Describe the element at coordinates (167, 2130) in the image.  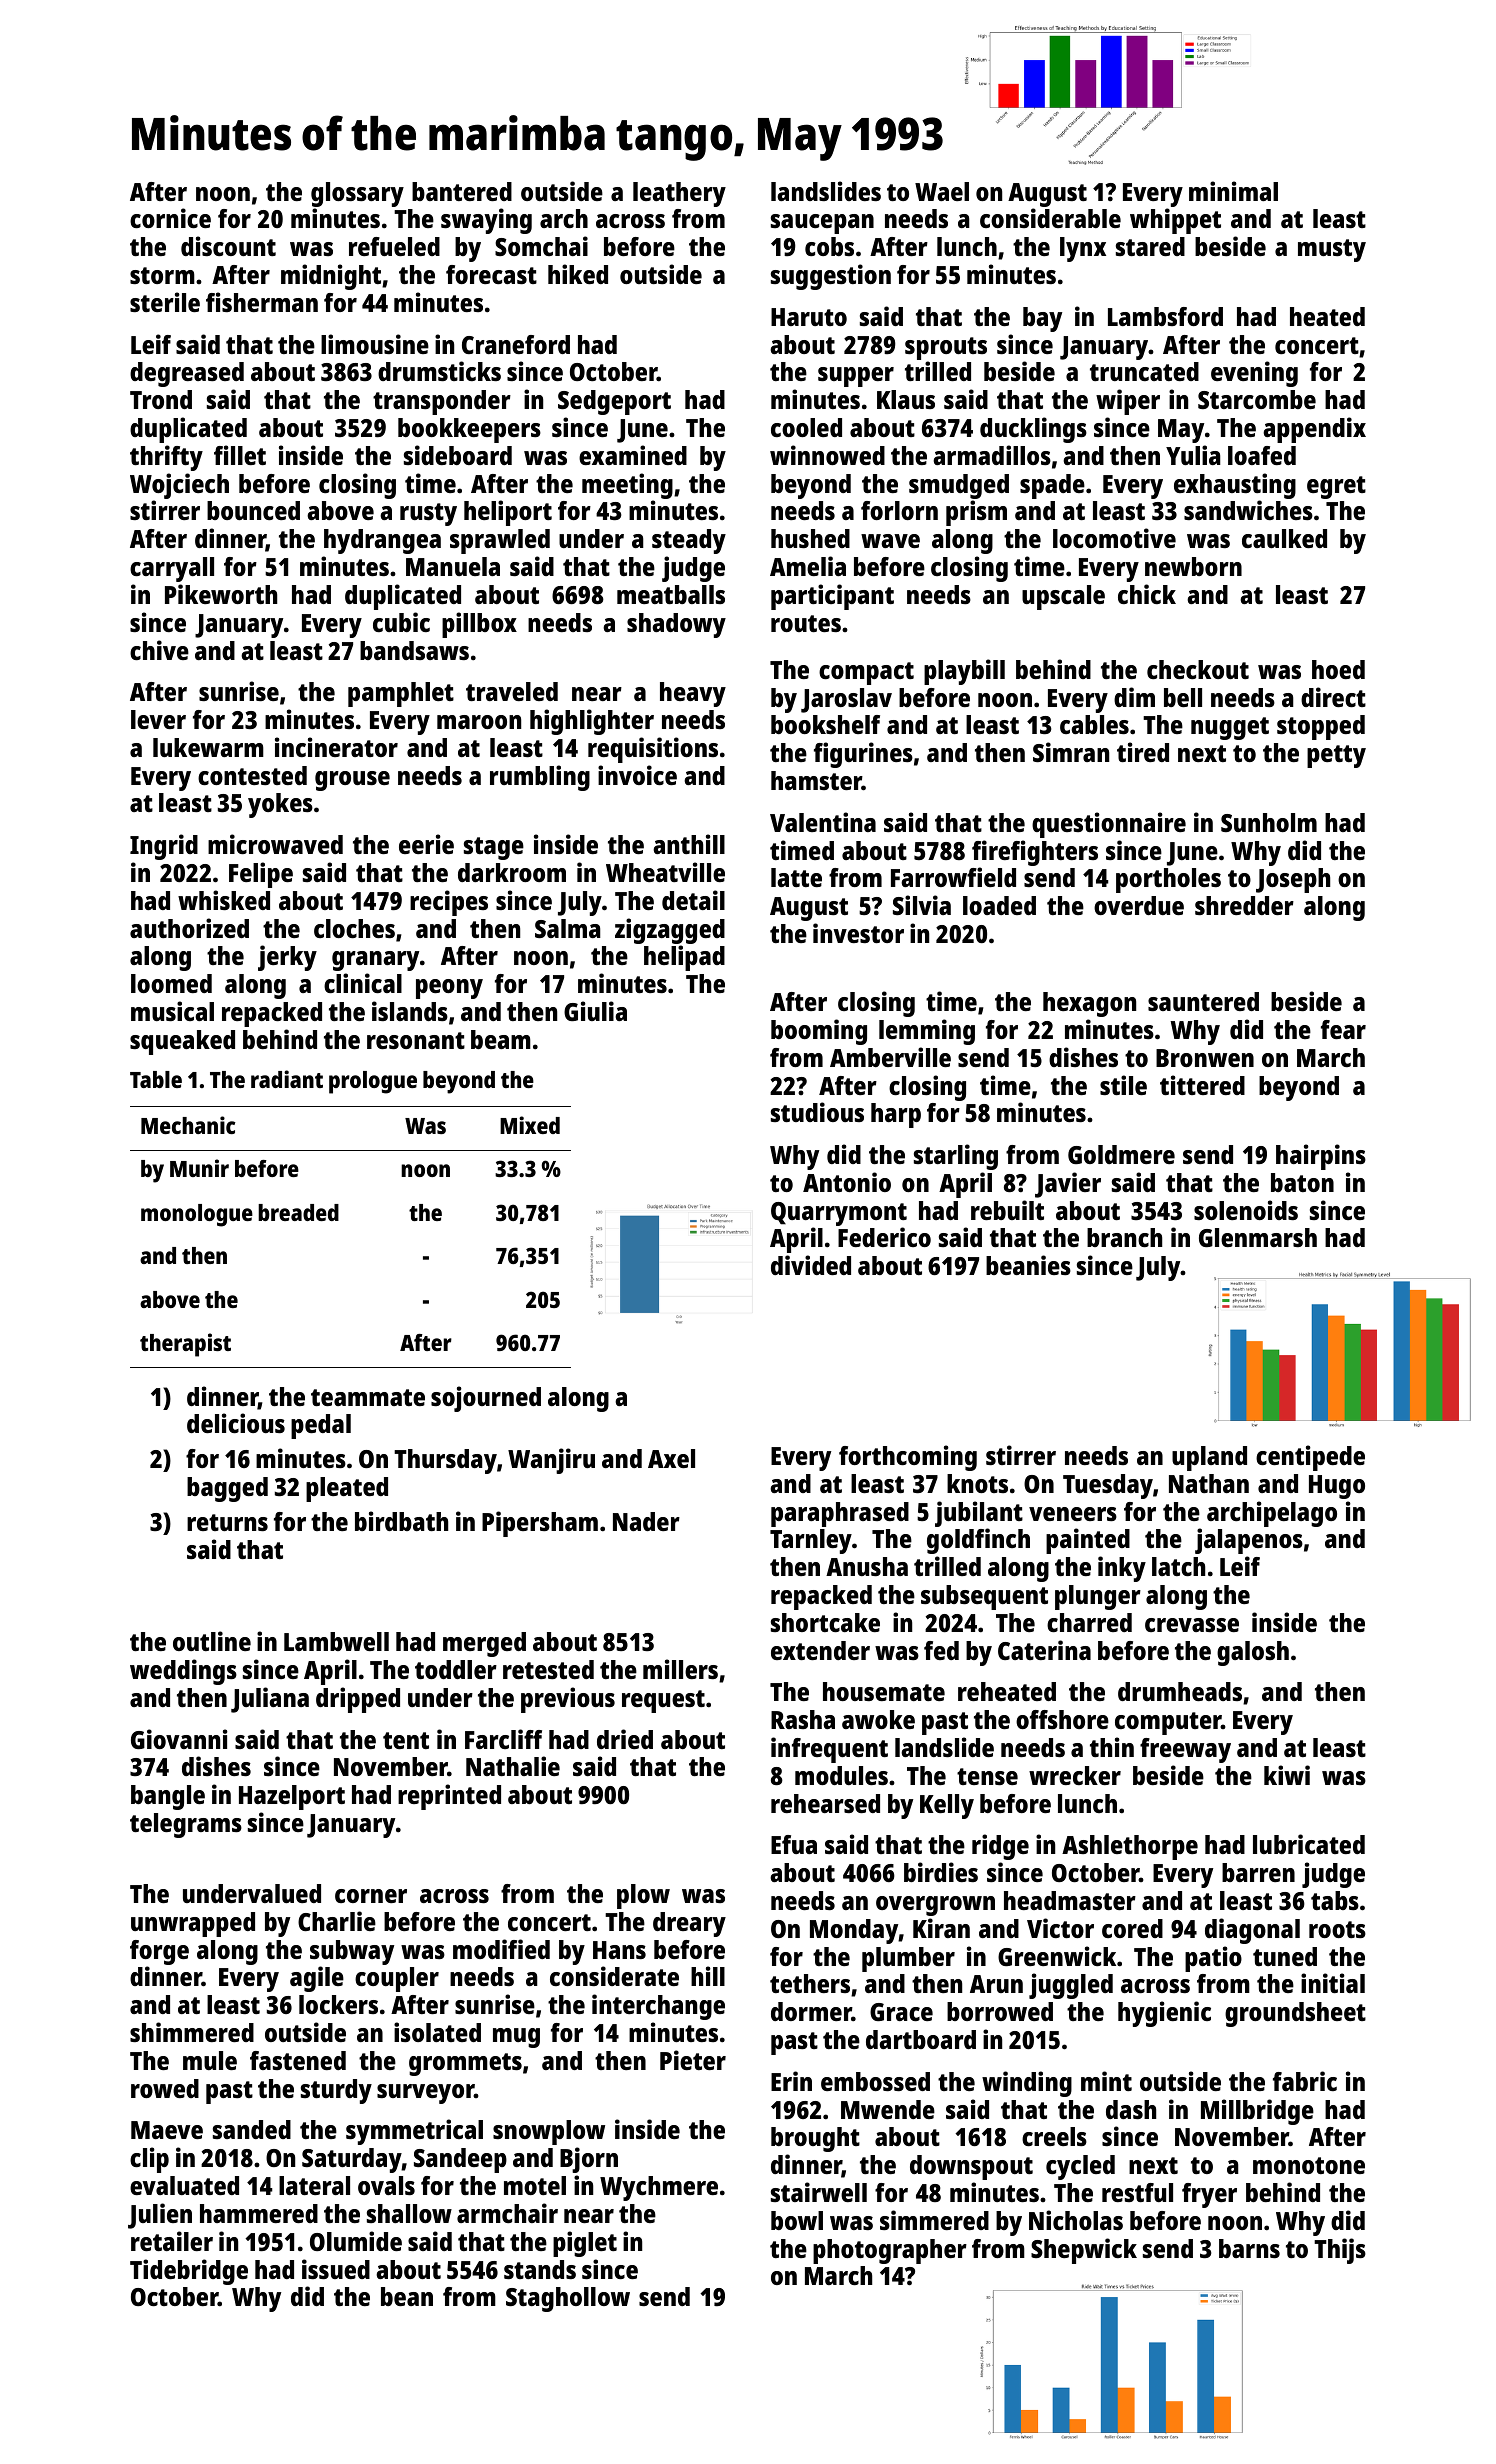
I see `Maeve` at that location.
